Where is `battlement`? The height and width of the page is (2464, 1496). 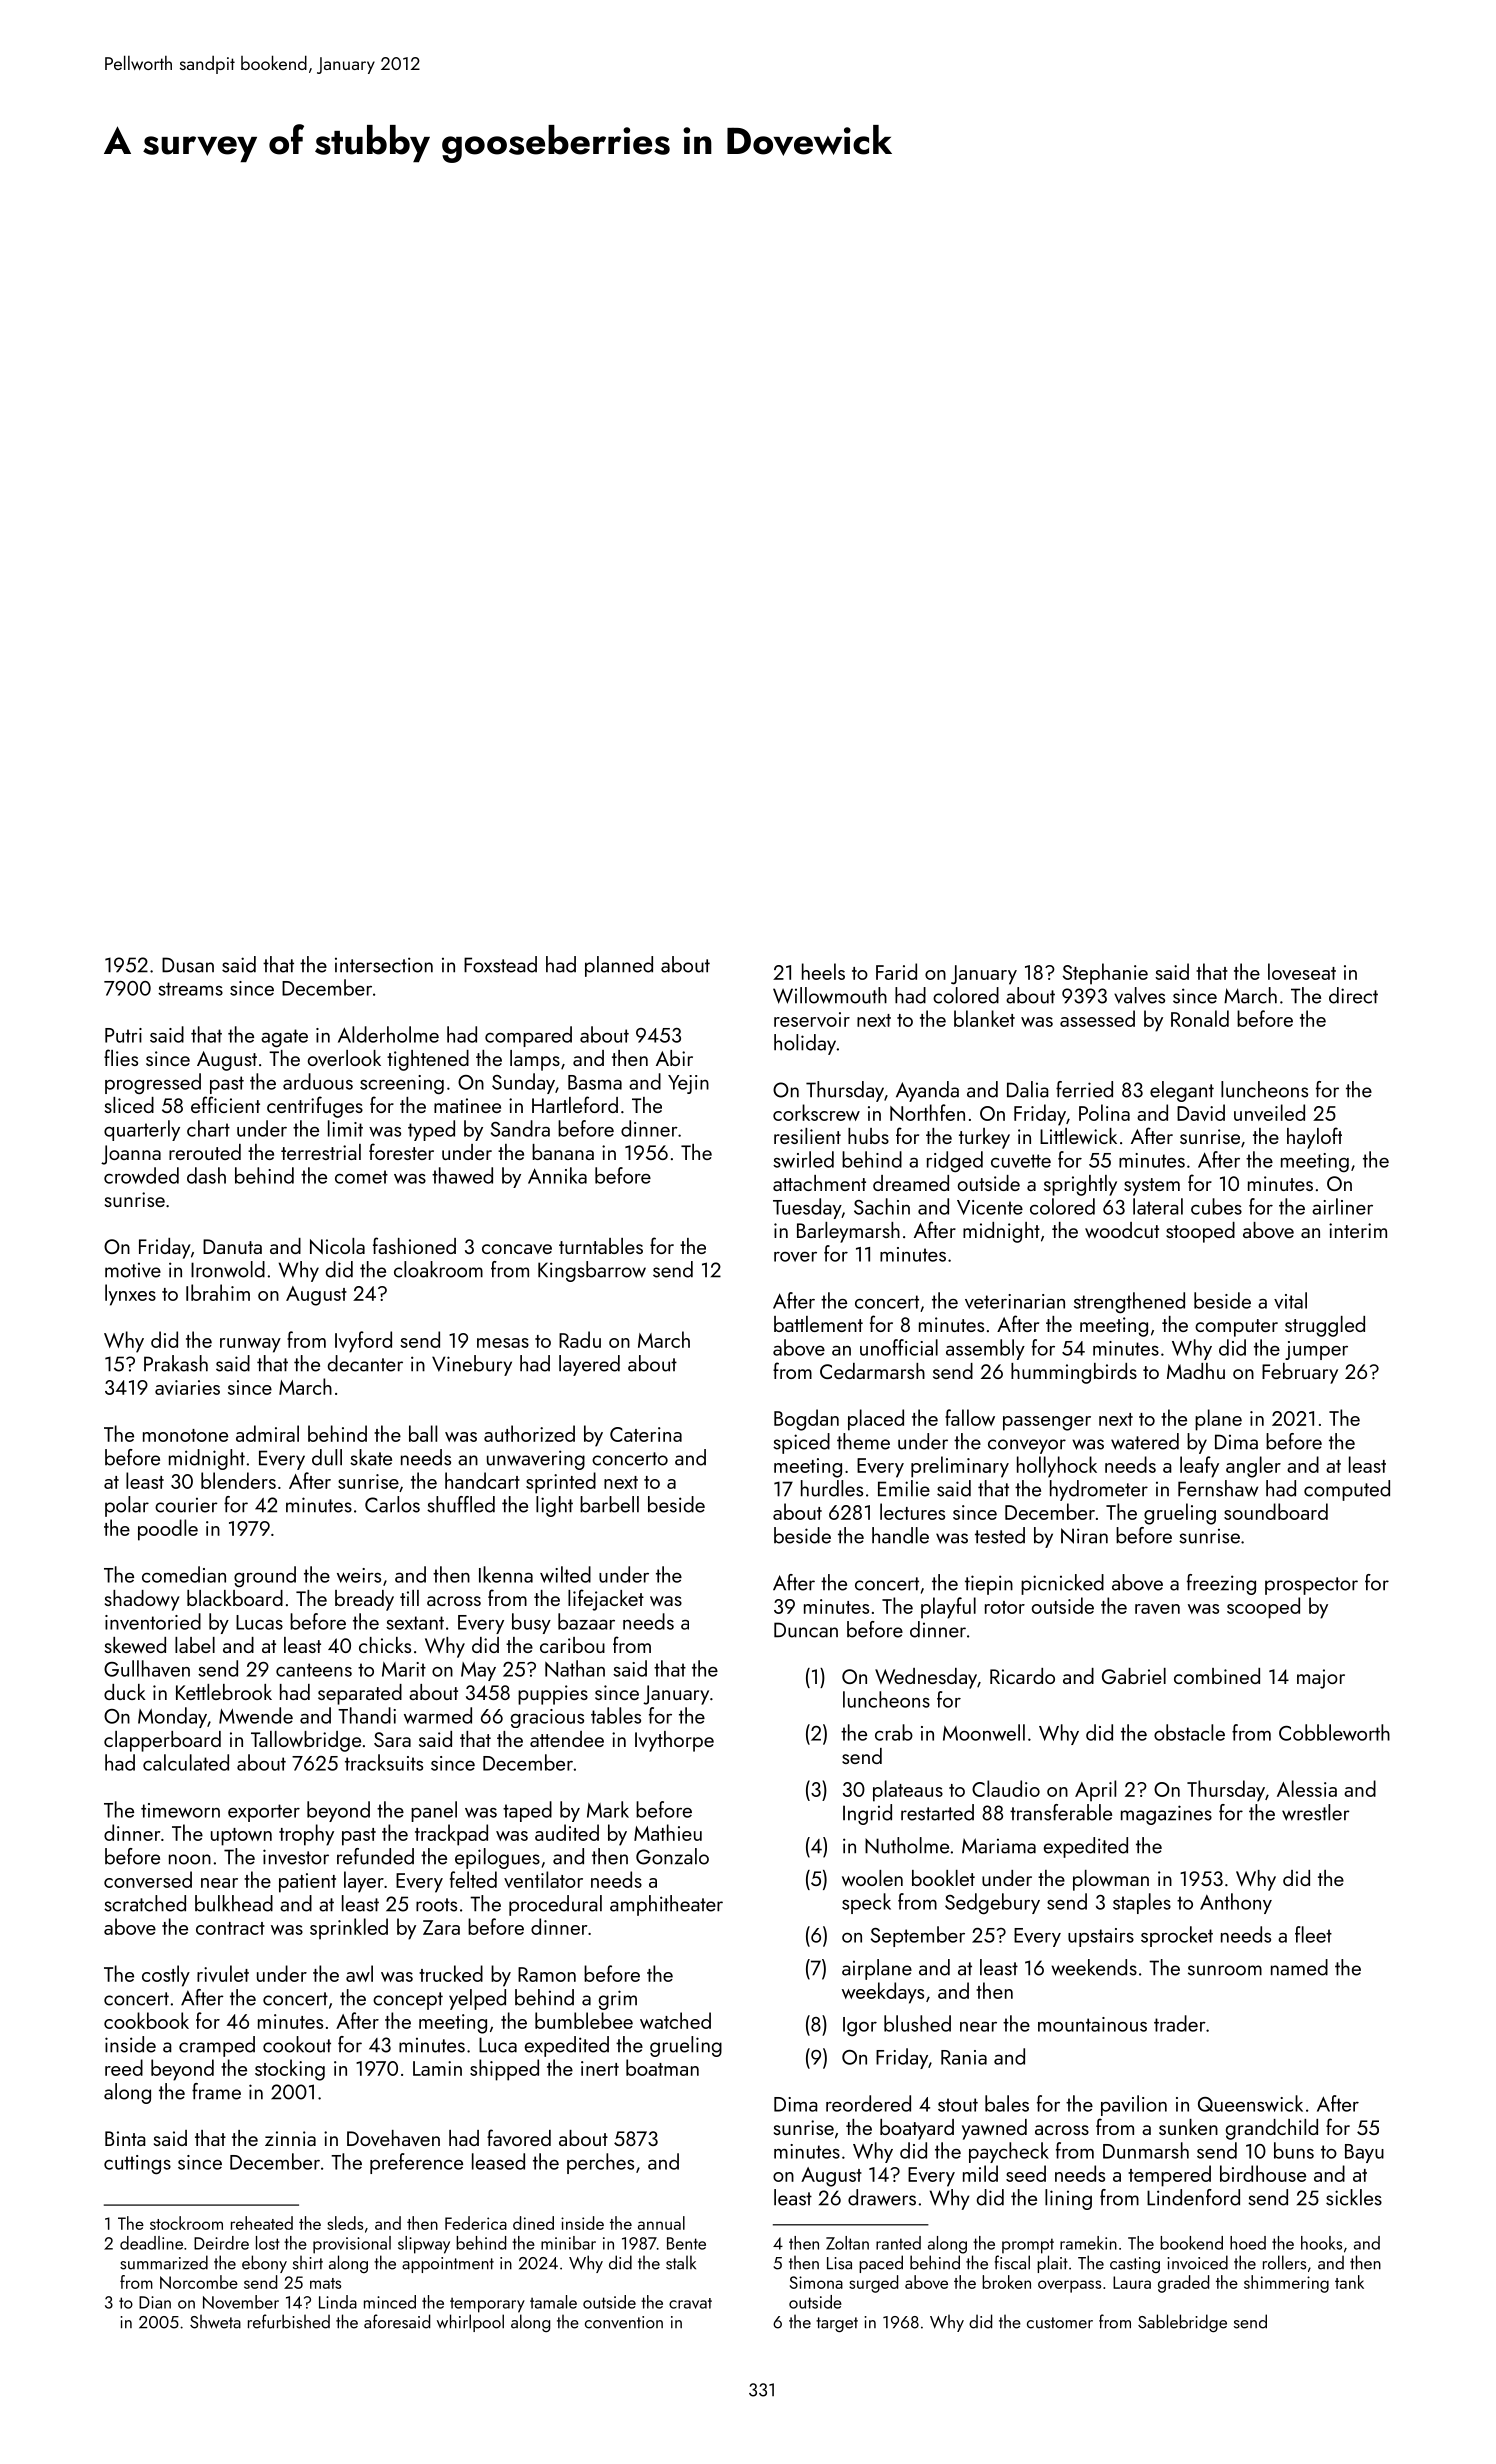 battlement is located at coordinates (818, 1324).
